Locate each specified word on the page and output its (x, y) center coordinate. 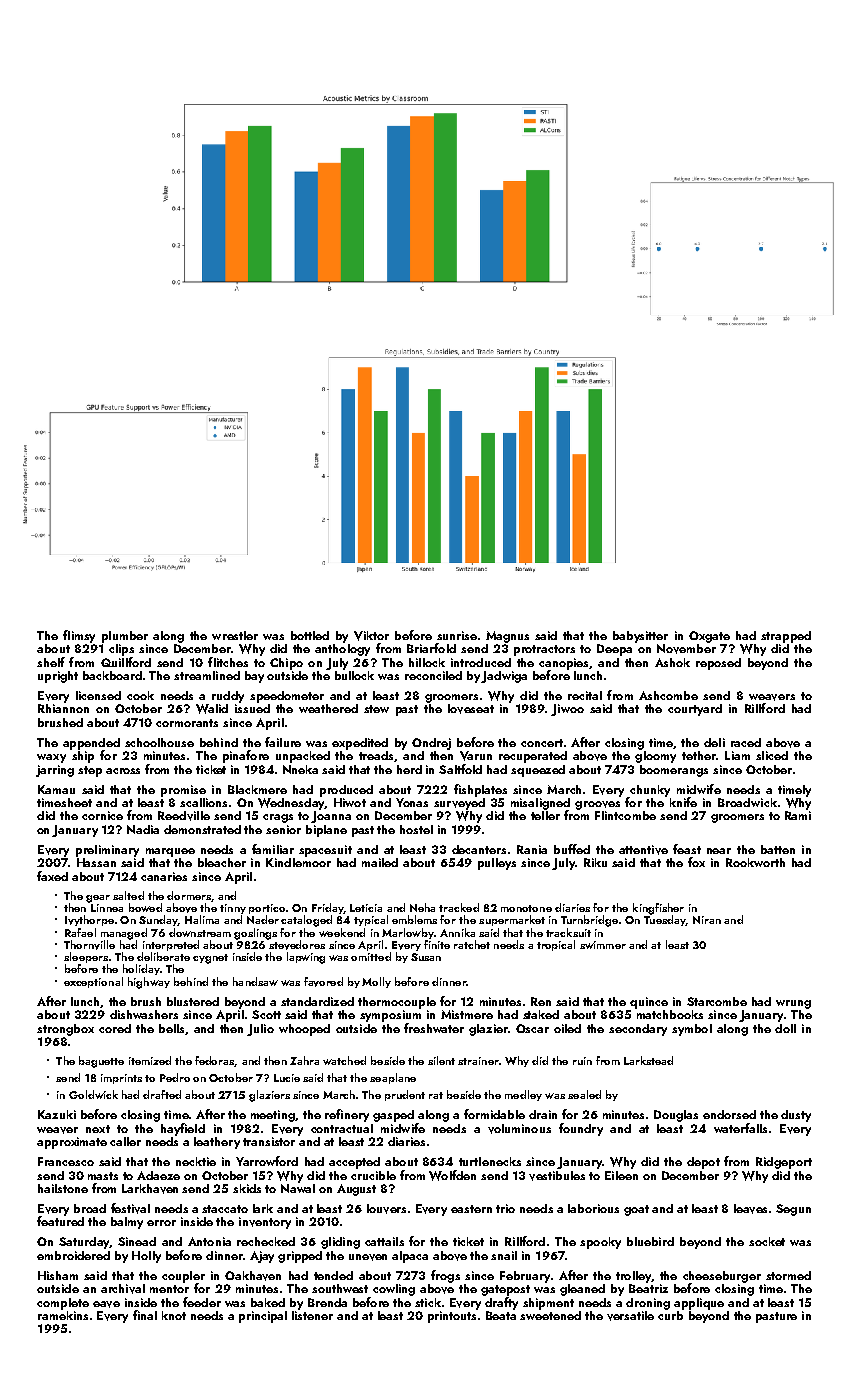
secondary (638, 1030)
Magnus (507, 637)
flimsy (79, 636)
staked (541, 1014)
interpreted (171, 945)
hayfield (183, 1129)
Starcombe (717, 1001)
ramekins (63, 1315)
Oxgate (709, 637)
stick (428, 1302)
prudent (405, 1095)
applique (699, 1304)
